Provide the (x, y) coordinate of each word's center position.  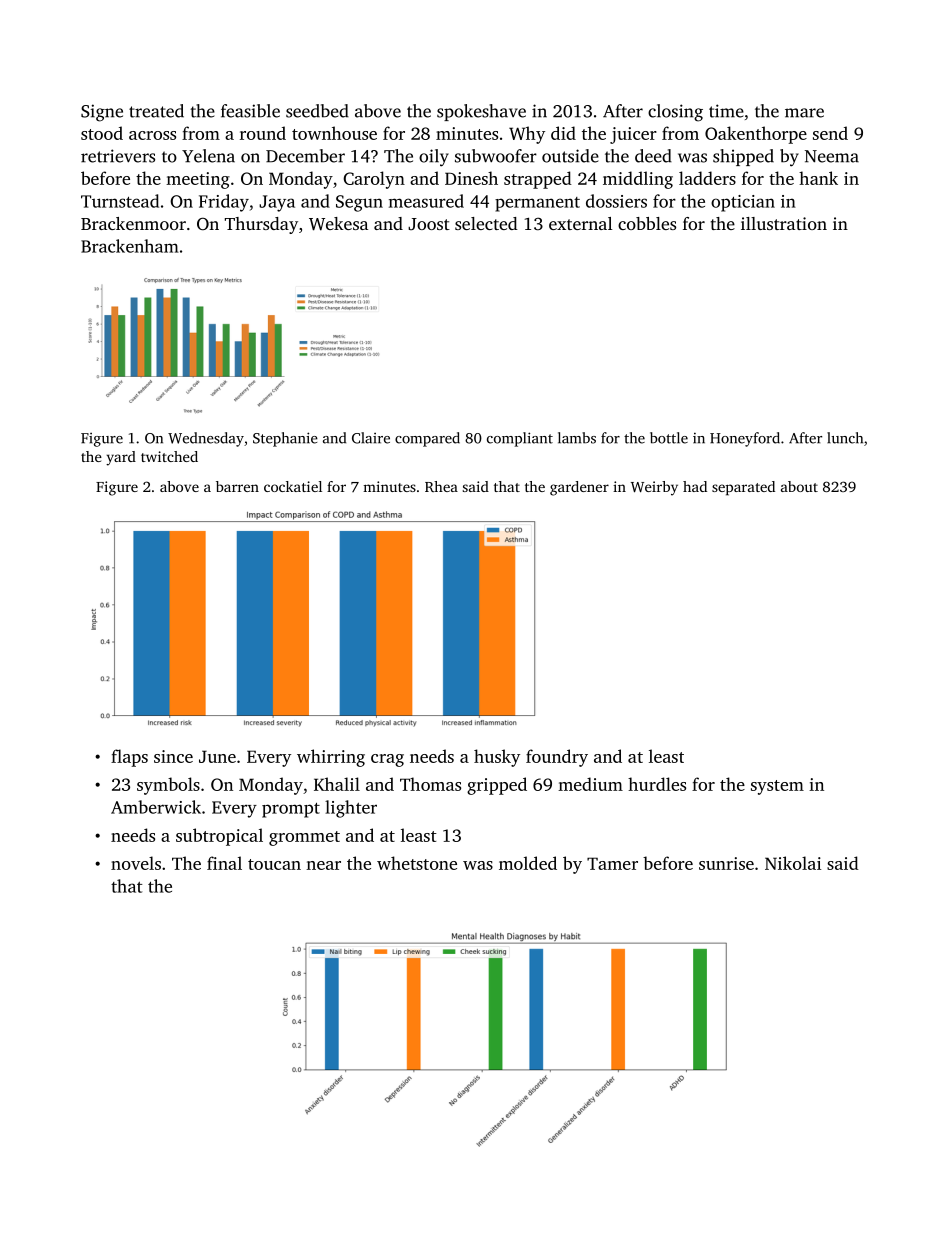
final (224, 863)
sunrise (726, 863)
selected (486, 223)
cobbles (647, 223)
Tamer (612, 863)
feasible (250, 111)
